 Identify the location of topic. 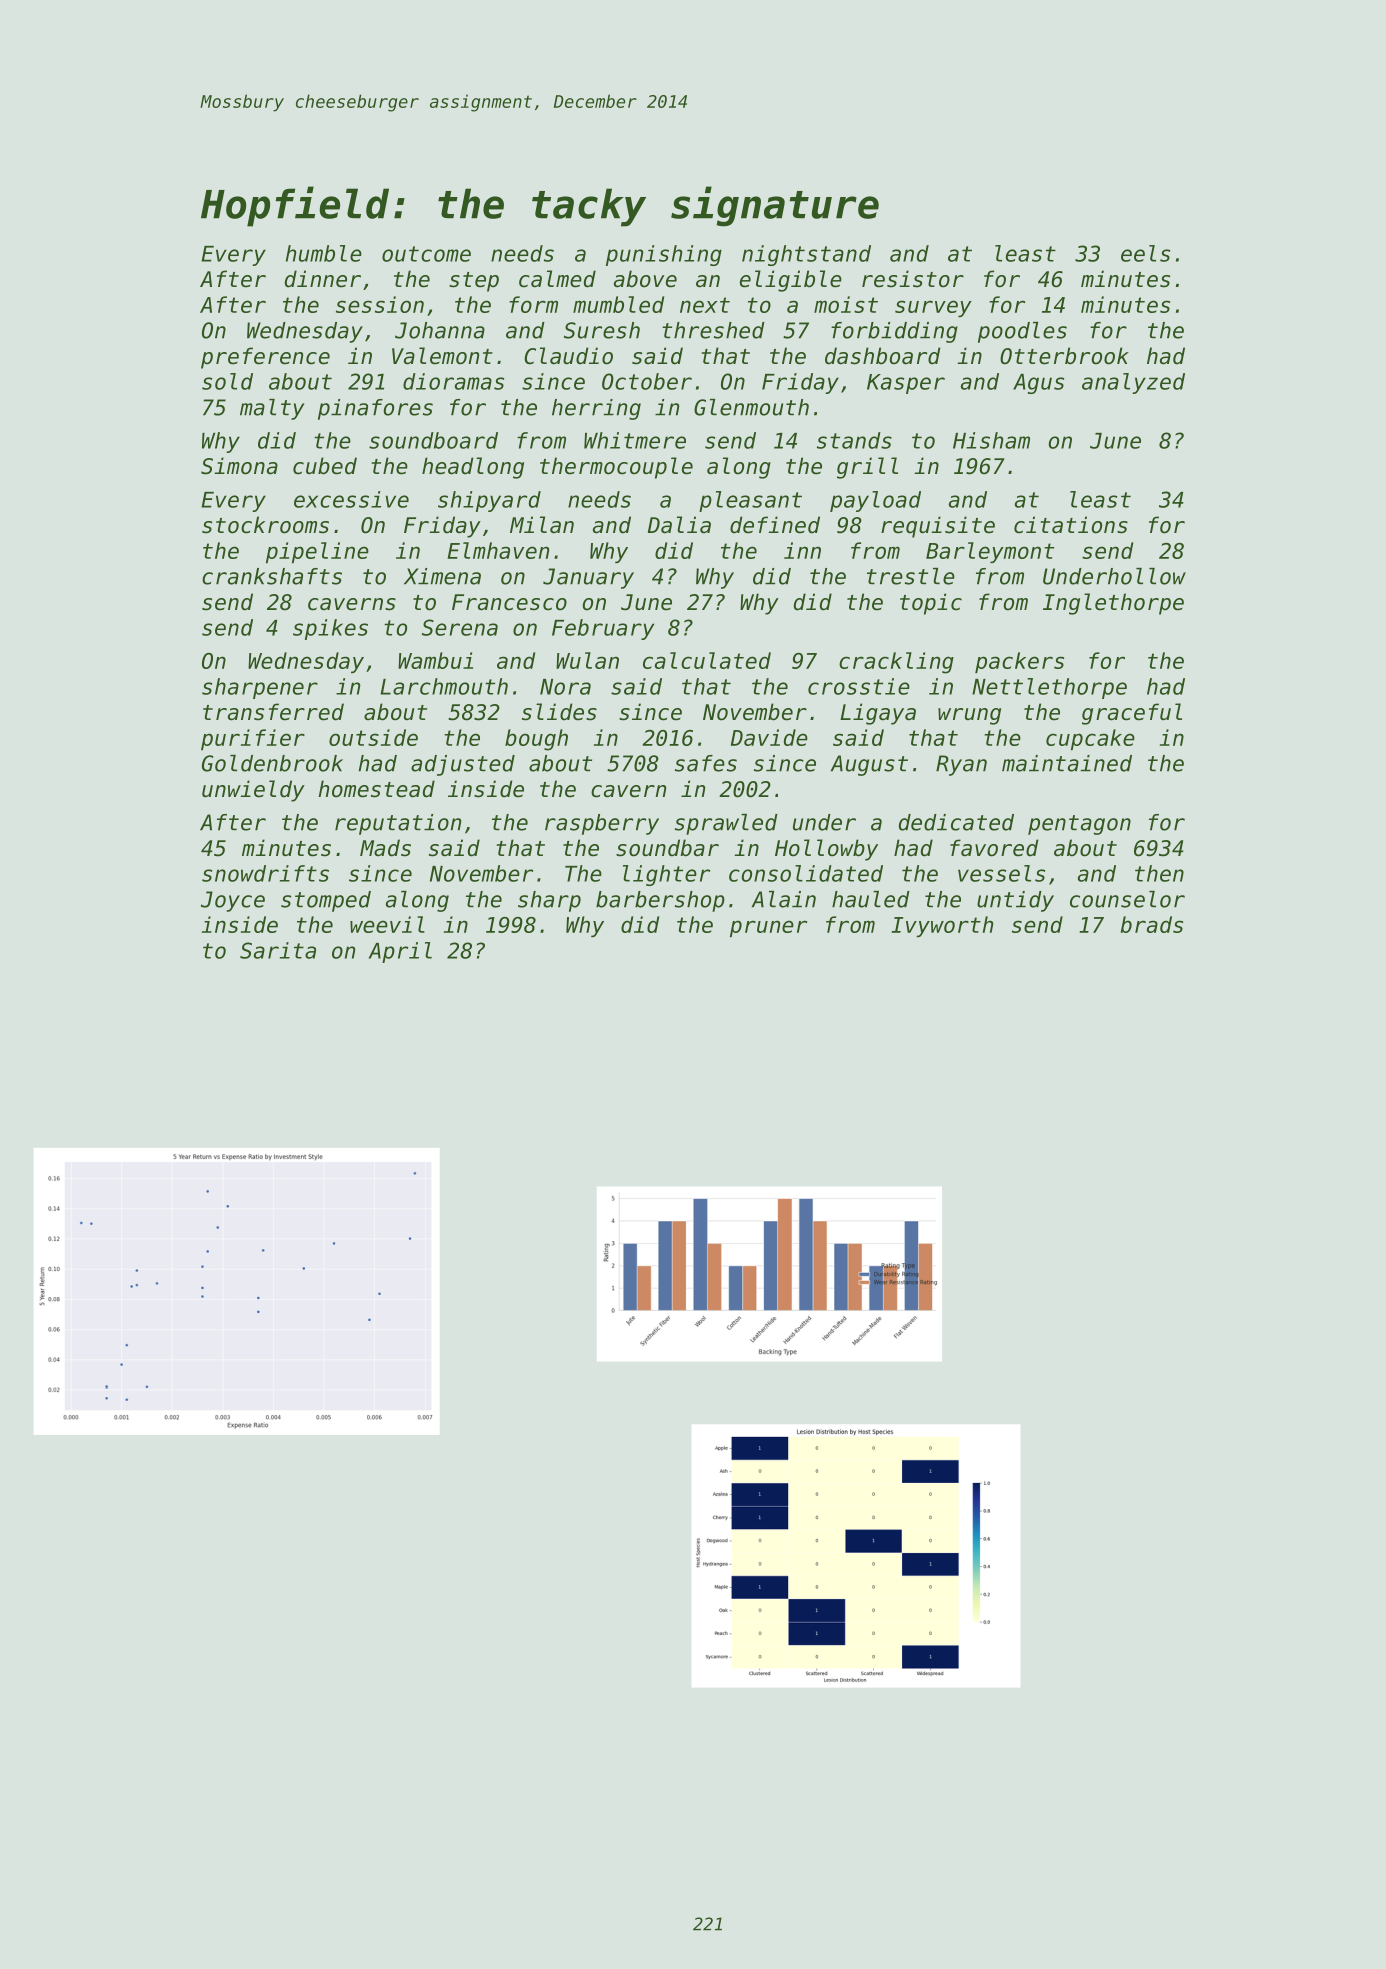
(931, 604).
